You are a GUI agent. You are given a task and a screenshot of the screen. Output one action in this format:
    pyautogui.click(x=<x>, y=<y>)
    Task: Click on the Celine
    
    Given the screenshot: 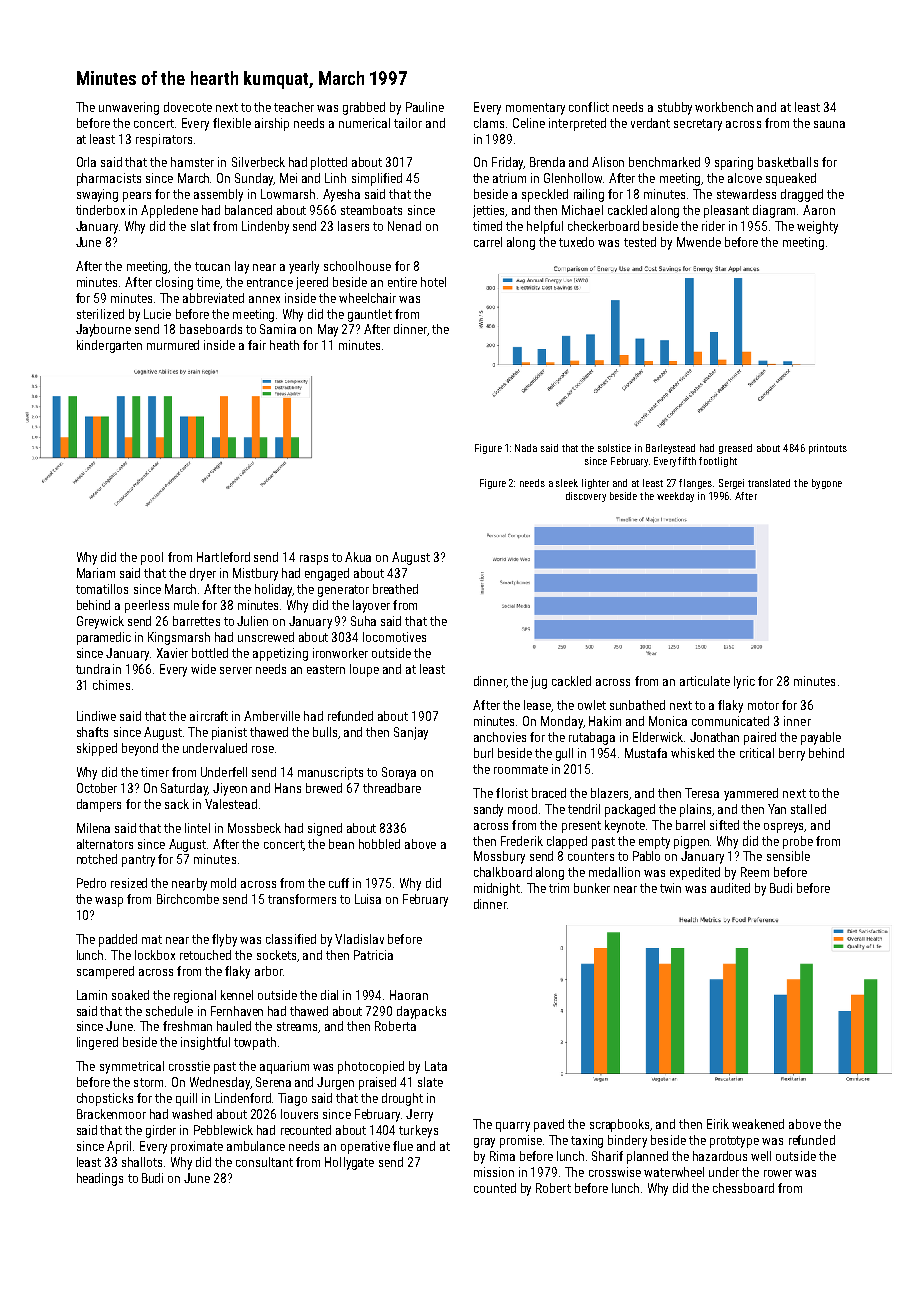 What is the action you would take?
    pyautogui.click(x=529, y=123)
